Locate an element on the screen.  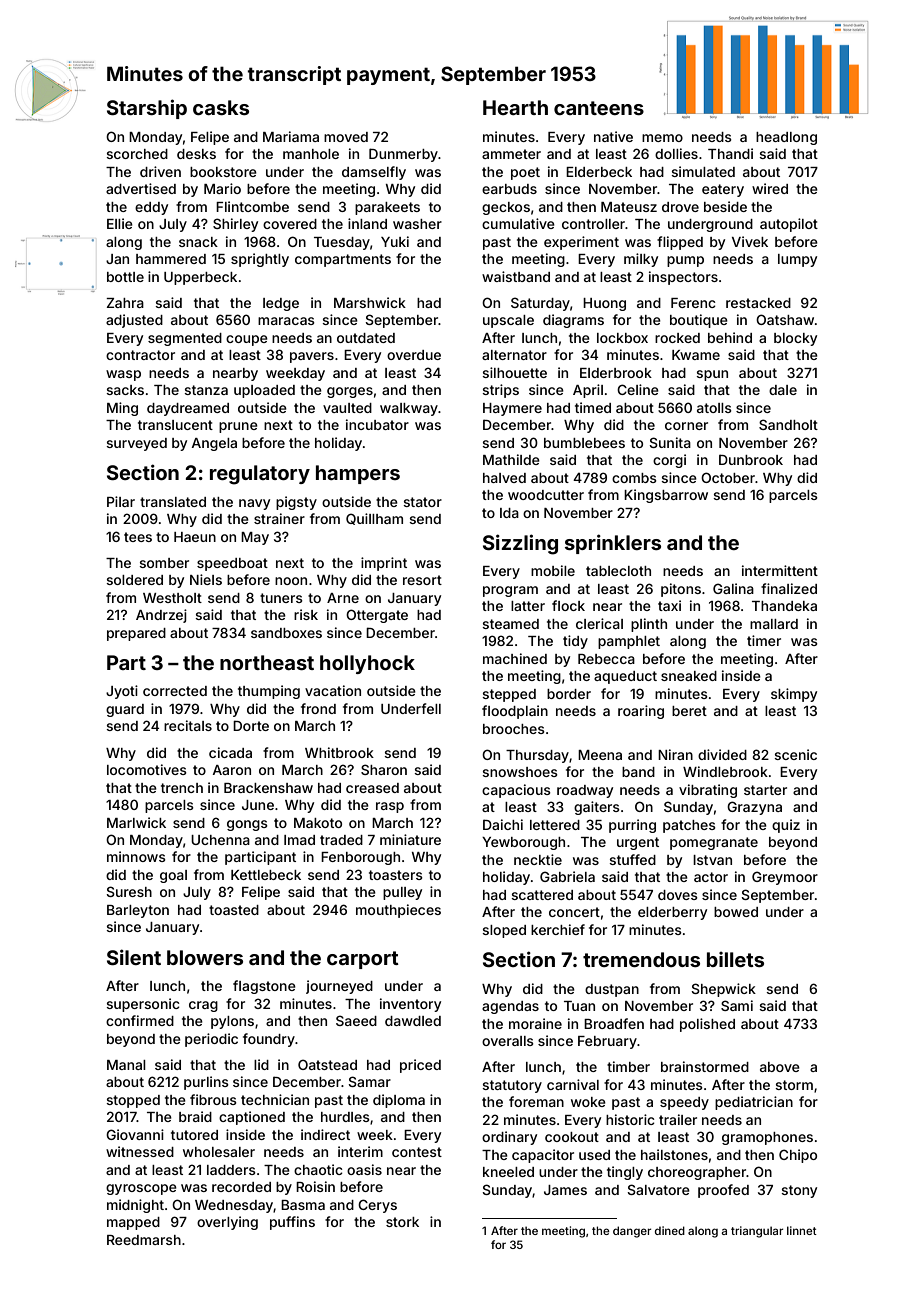
supersonic is located at coordinates (143, 1005).
